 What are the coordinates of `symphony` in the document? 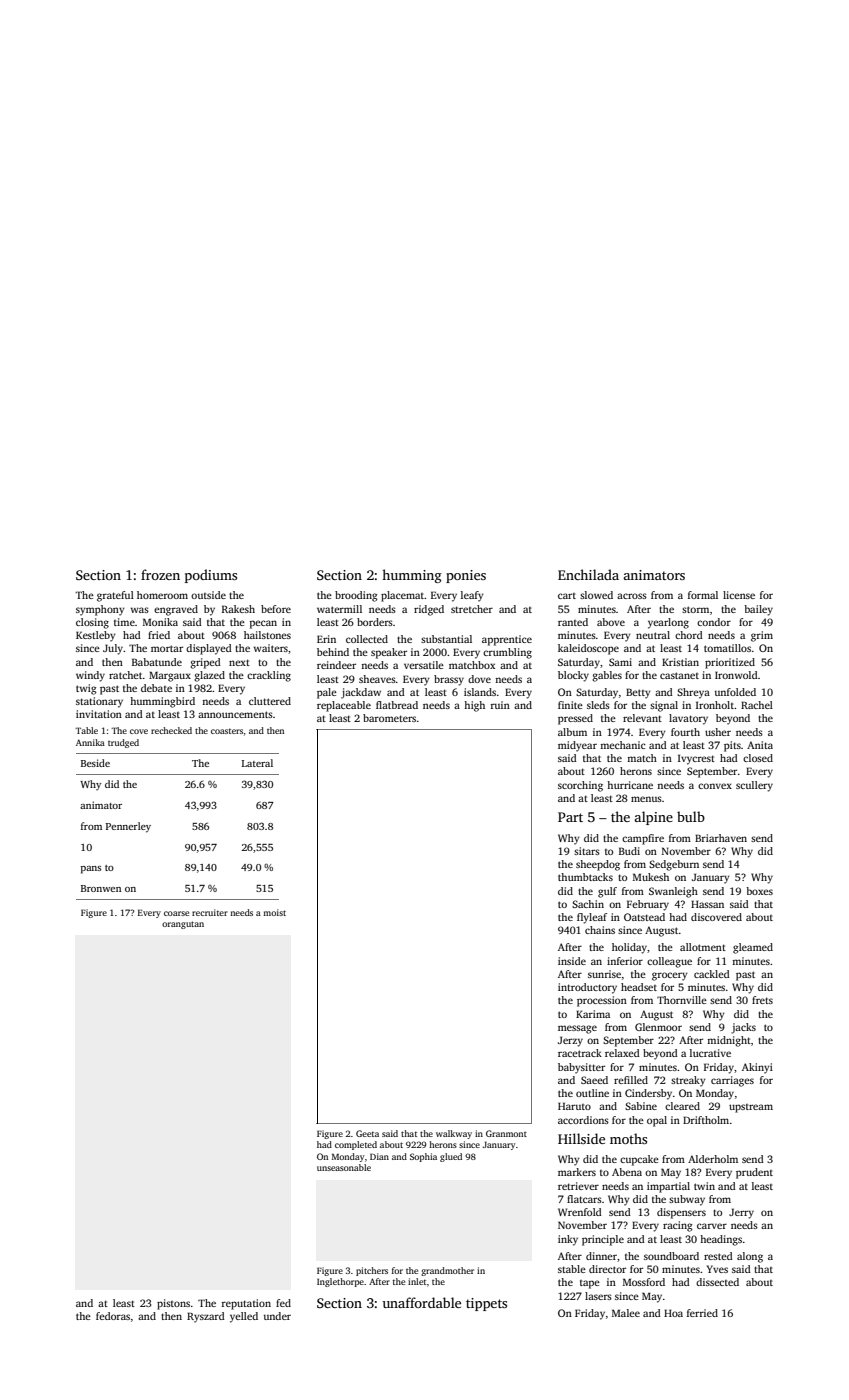 It's located at (100, 610).
